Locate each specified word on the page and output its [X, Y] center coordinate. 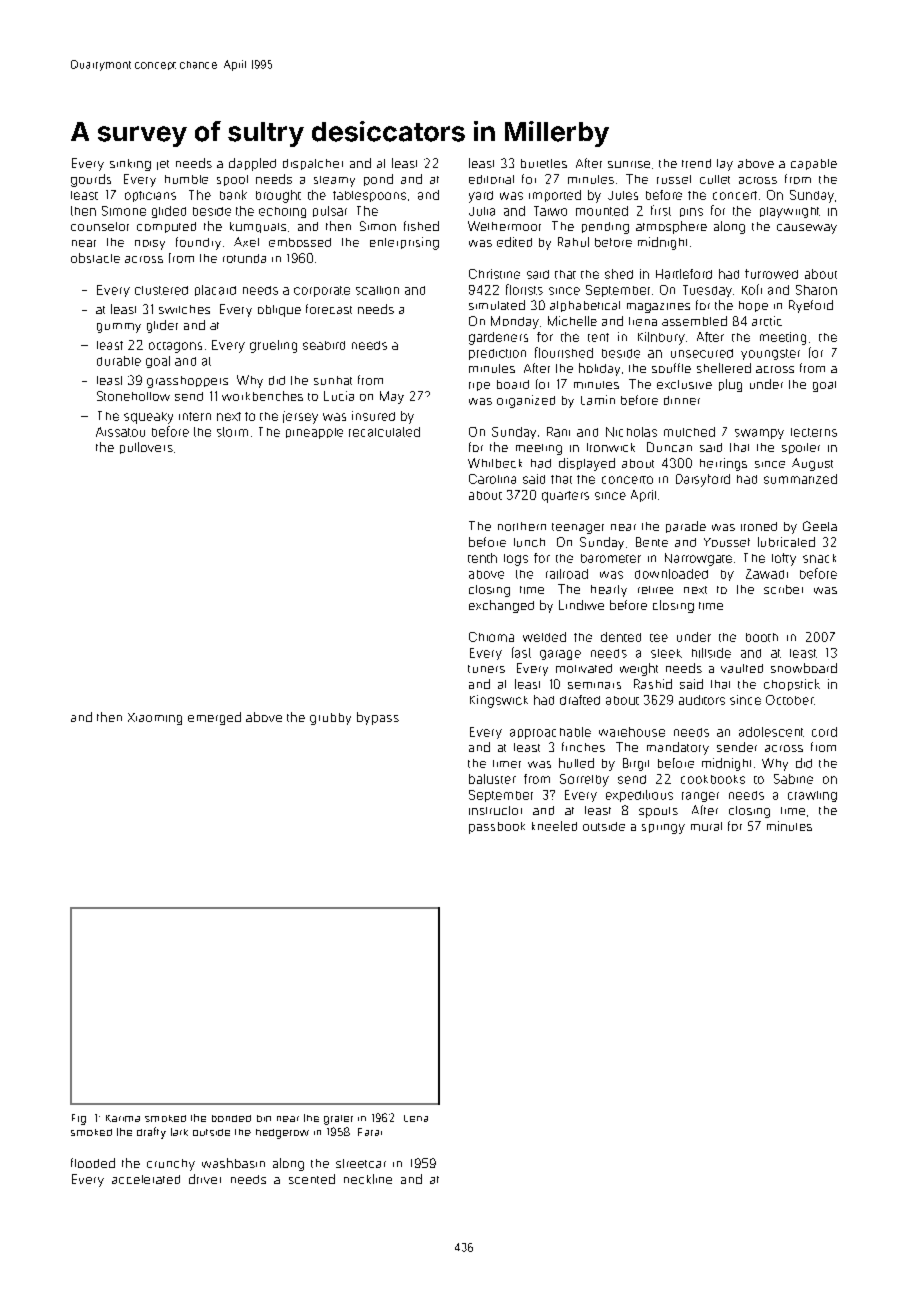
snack [819, 558]
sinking [130, 165]
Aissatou [120, 432]
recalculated [384, 432]
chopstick [792, 685]
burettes [544, 163]
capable [814, 164]
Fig [79, 1119]
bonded [231, 1118]
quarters [565, 497]
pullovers [146, 448]
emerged [214, 718]
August [812, 464]
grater [338, 1120]
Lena [416, 1118]
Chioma [491, 637]
